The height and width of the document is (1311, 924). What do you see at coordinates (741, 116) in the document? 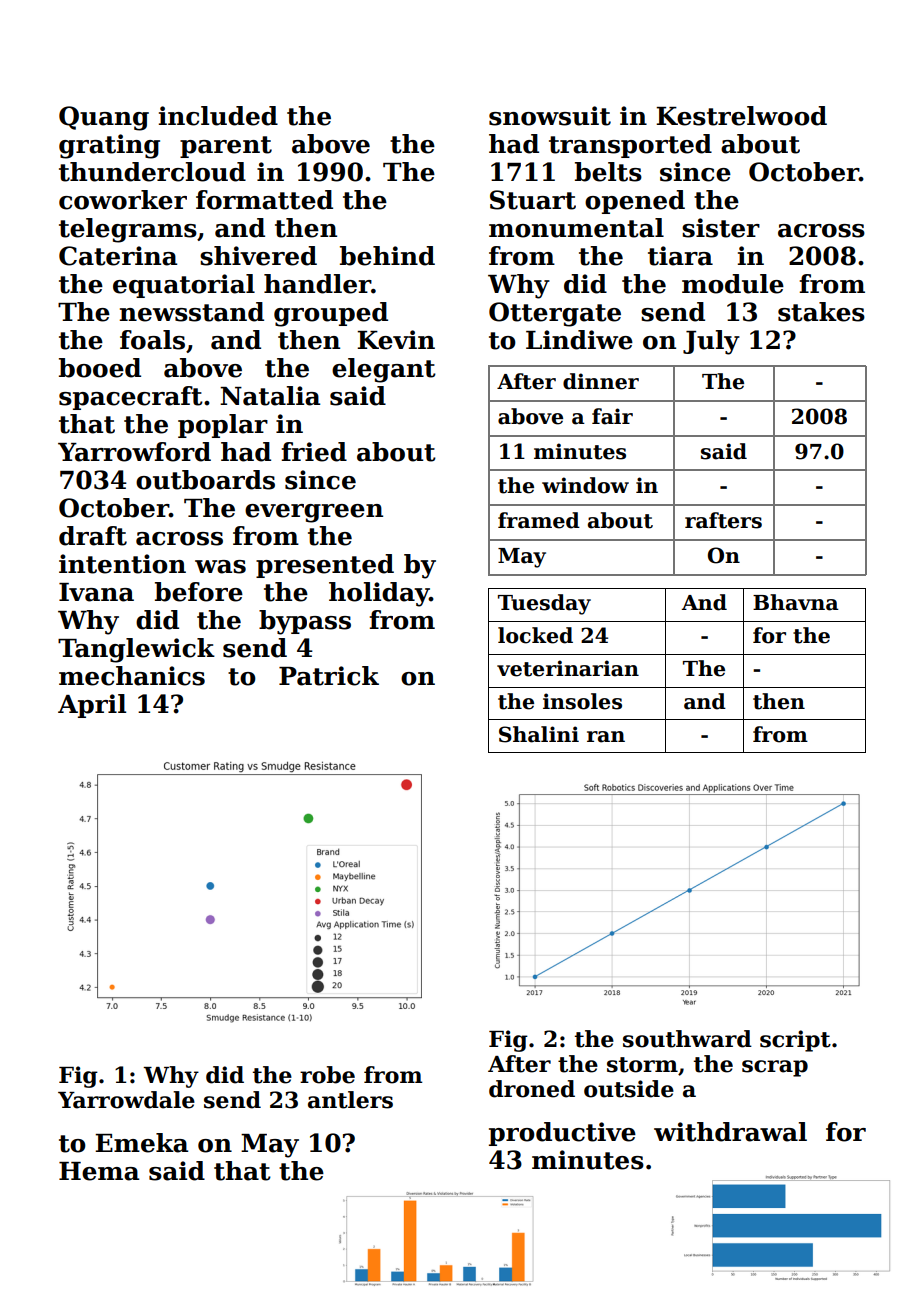
I see `Kestrelwood` at bounding box center [741, 116].
